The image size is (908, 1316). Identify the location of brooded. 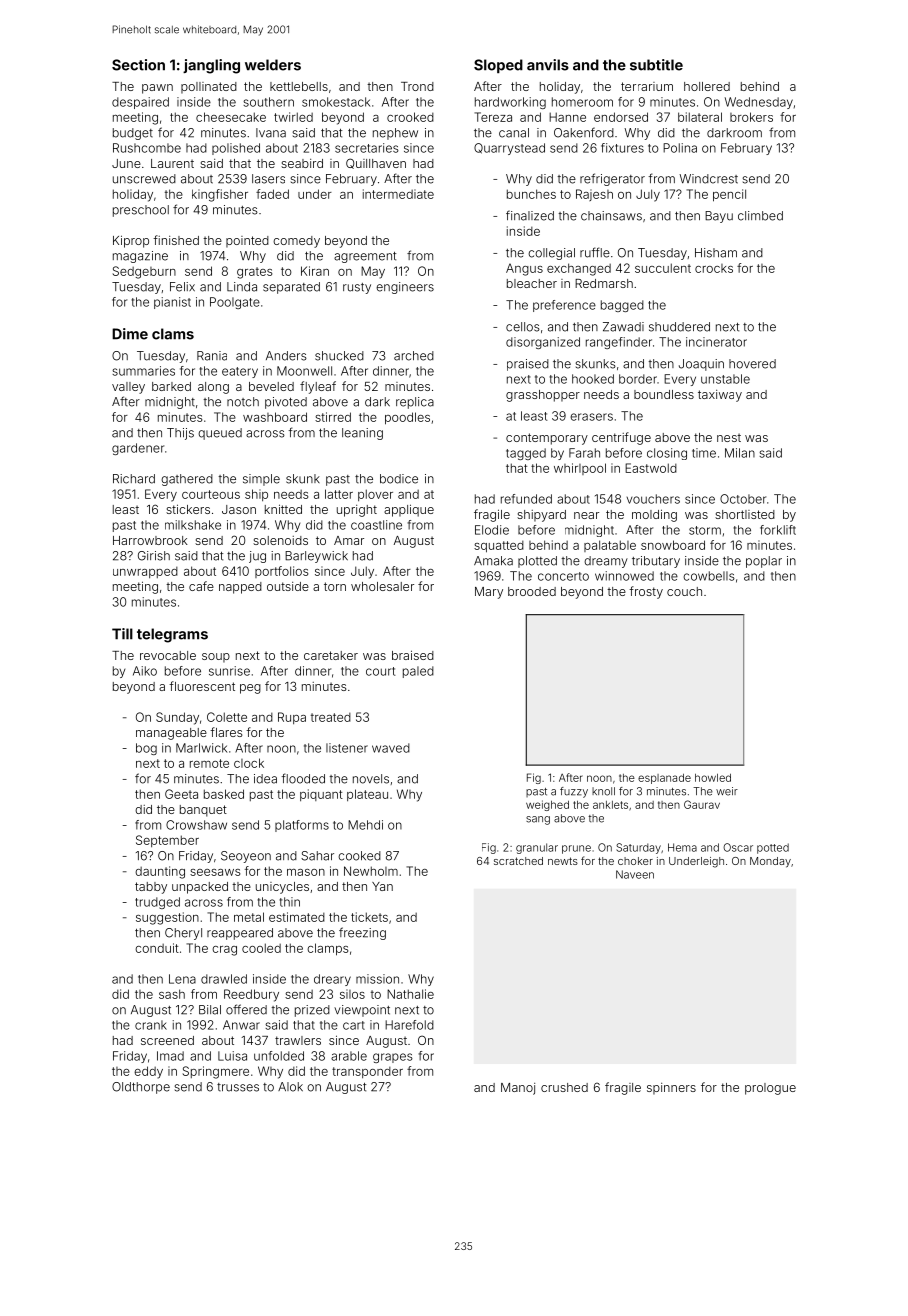
(532, 591).
